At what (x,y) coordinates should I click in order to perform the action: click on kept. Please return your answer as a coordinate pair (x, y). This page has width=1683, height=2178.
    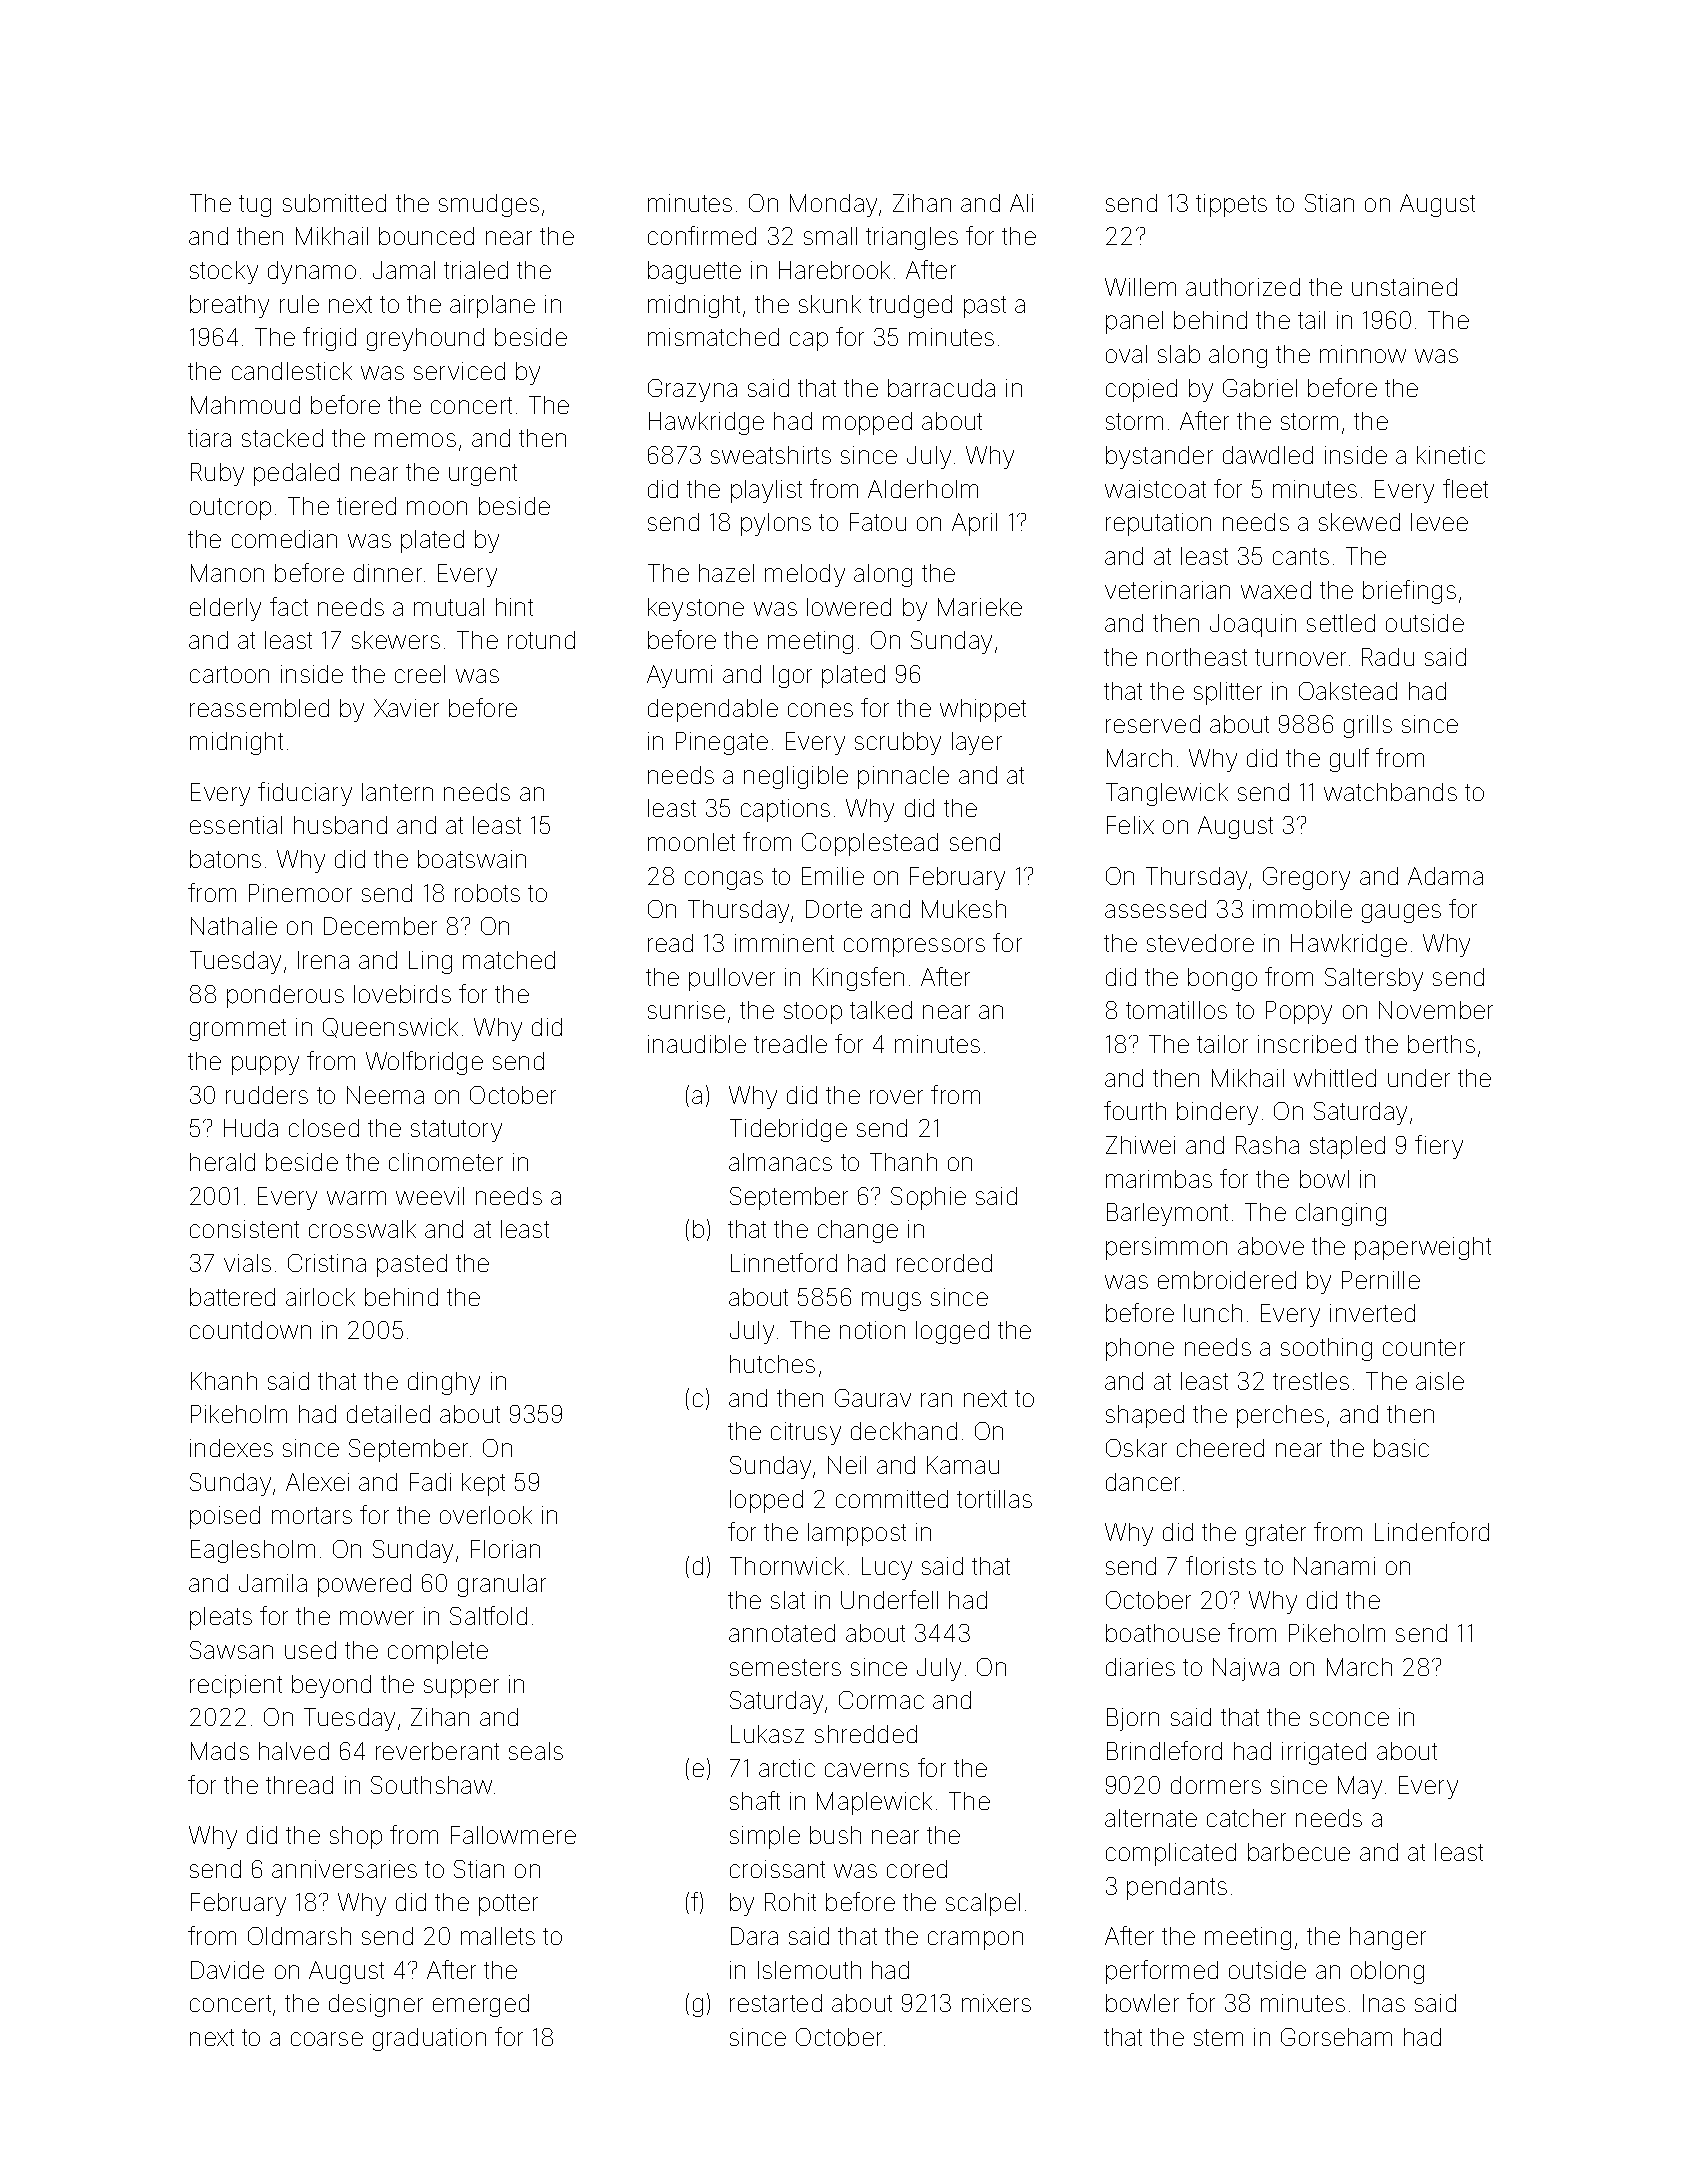
    Looking at the image, I should click on (483, 1484).
